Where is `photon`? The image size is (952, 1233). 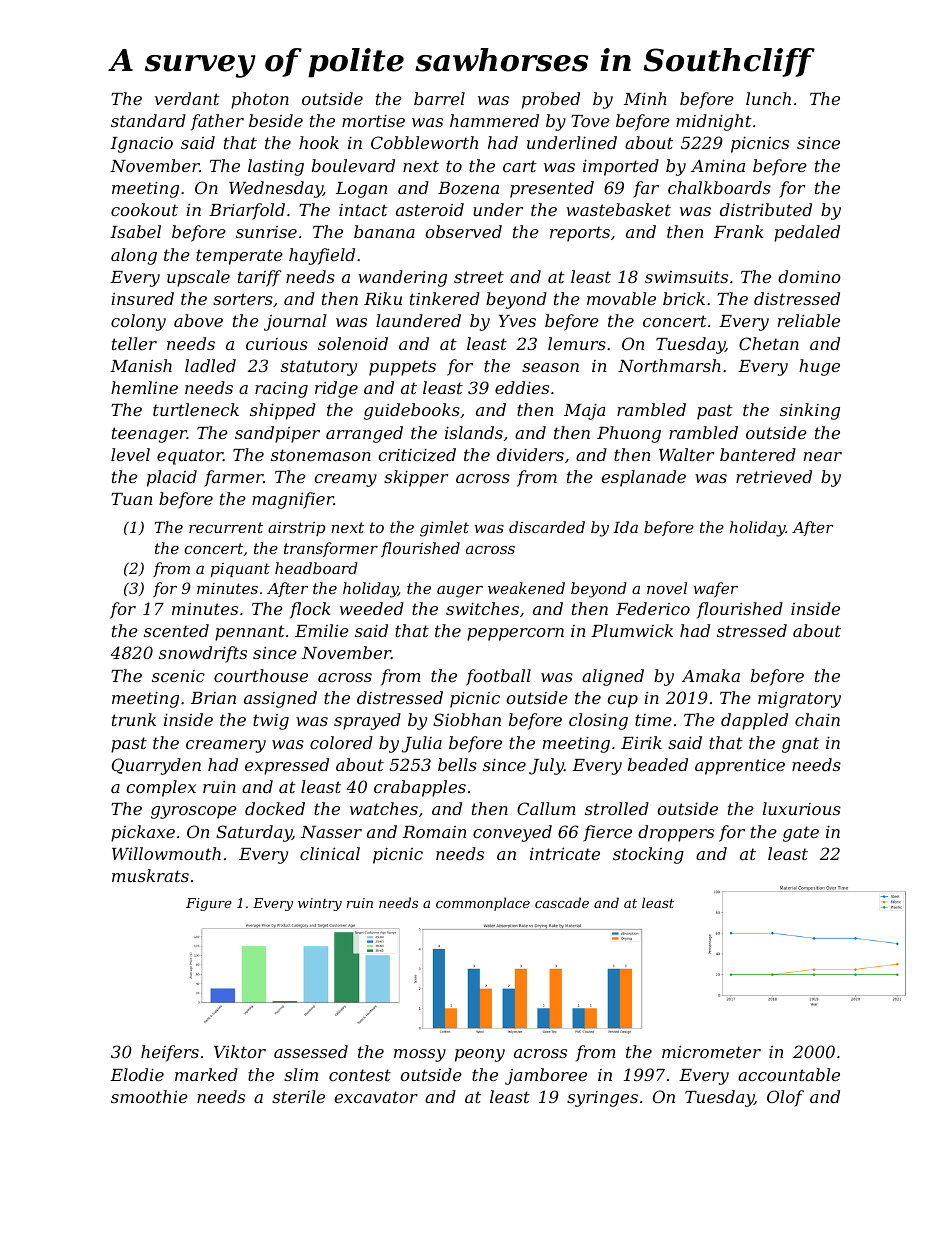 photon is located at coordinates (260, 100).
